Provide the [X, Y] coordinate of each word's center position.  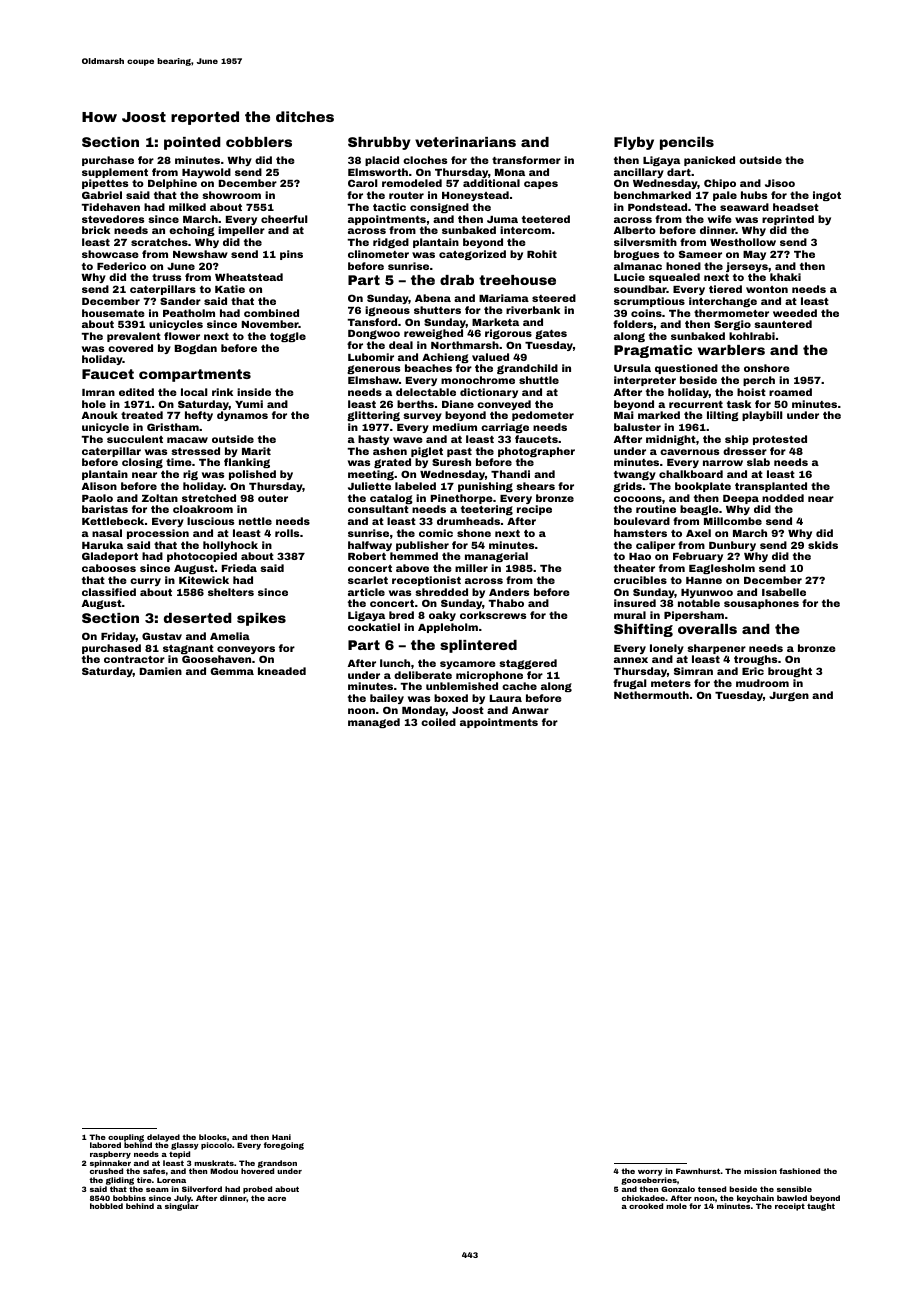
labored [105, 1145]
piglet [427, 452]
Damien [161, 671]
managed [374, 723]
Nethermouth [651, 695]
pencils [687, 143]
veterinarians [465, 142]
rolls [287, 533]
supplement [115, 173]
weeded [795, 313]
